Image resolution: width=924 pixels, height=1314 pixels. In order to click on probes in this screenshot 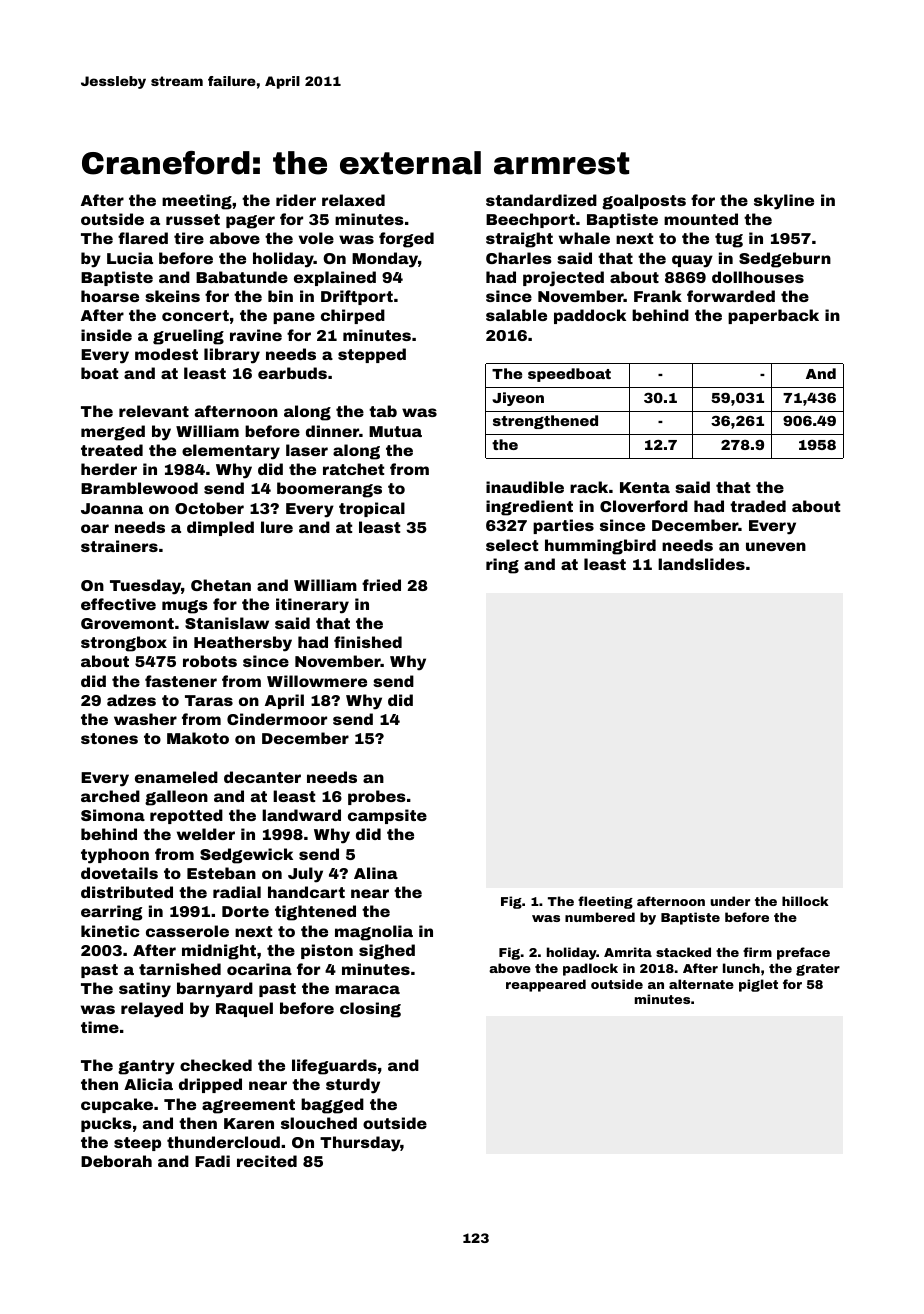, I will do `click(377, 797)`.
